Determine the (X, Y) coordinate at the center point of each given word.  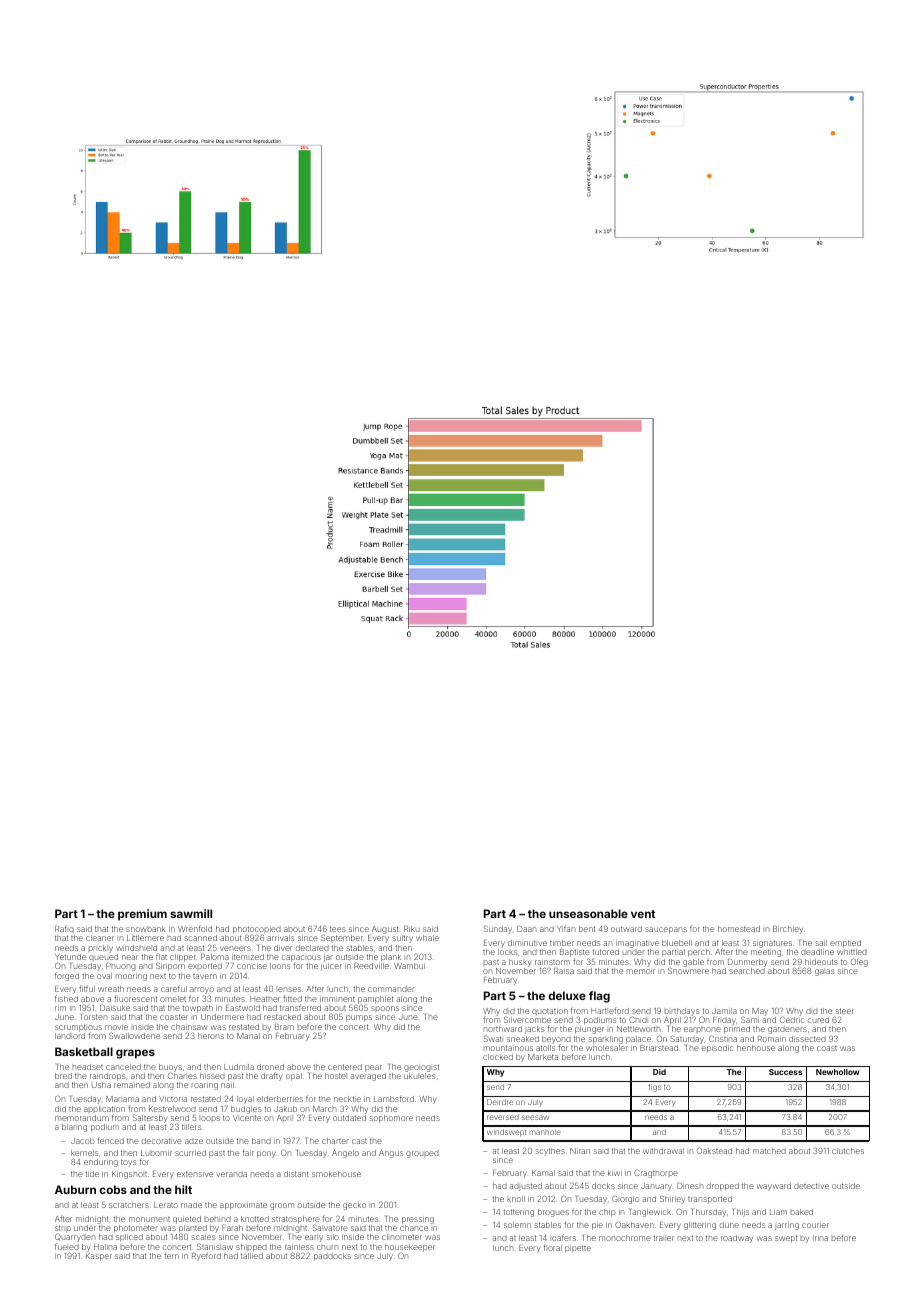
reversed (503, 1117)
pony (266, 1154)
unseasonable (588, 913)
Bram (284, 1027)
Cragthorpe (656, 1173)
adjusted (525, 1187)
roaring (205, 1086)
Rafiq (64, 929)
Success (785, 1072)
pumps (359, 1018)
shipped (251, 1248)
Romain (772, 1039)
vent (643, 914)
